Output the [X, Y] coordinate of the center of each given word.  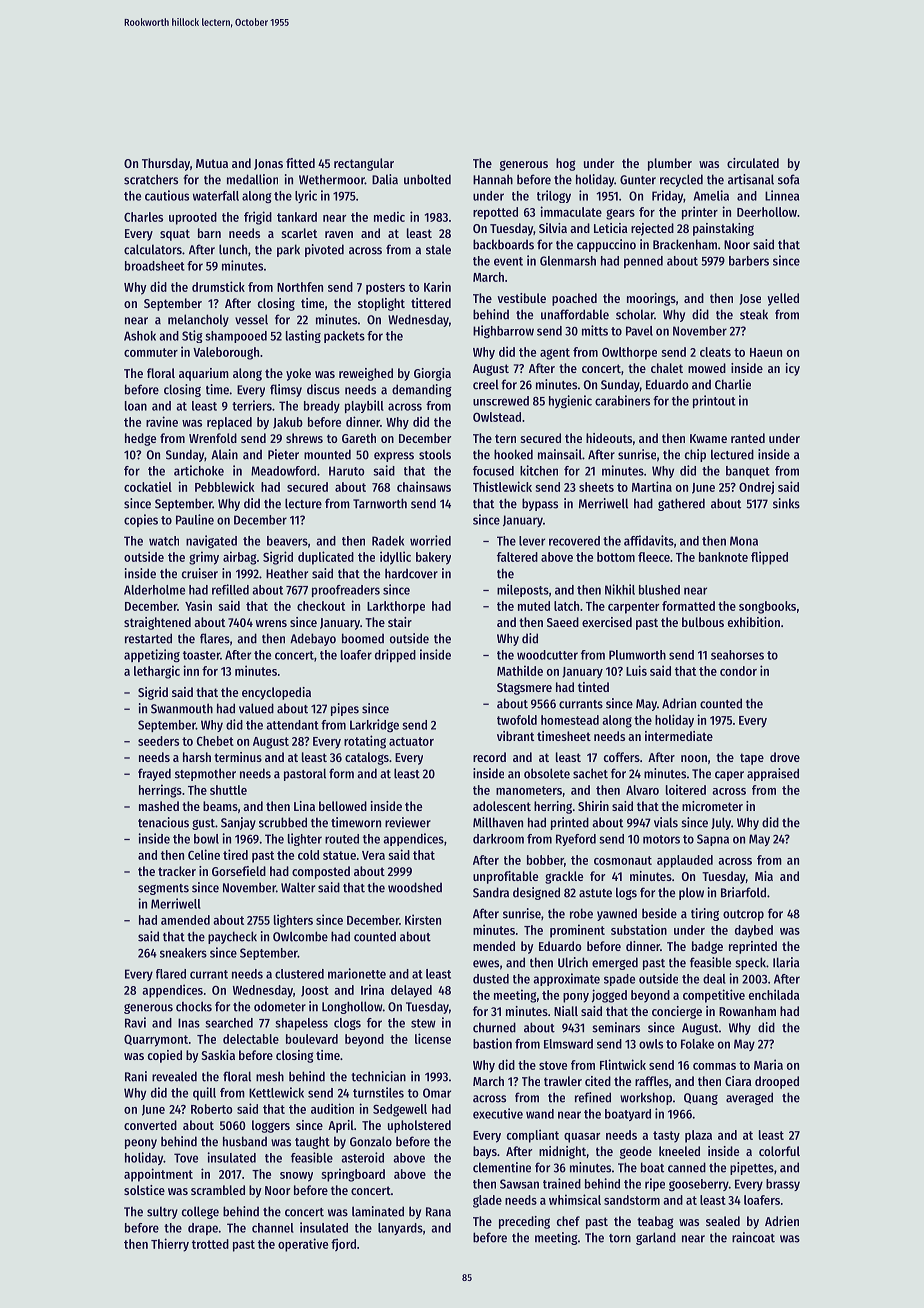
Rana [438, 1212]
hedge [140, 439]
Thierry [170, 1245]
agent [555, 354]
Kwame [708, 438]
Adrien [782, 1221]
